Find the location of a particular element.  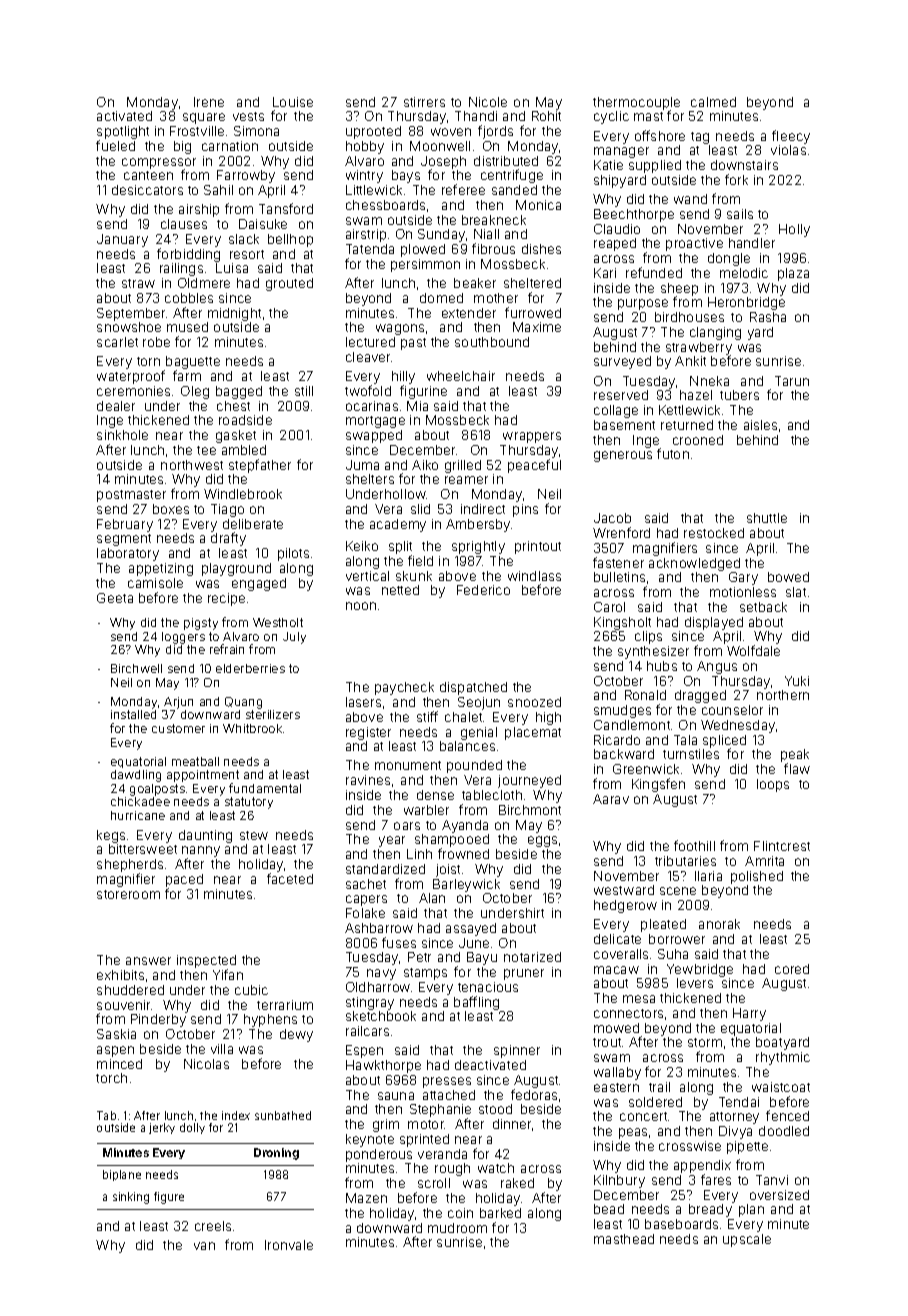

acknowledged is located at coordinates (694, 564).
